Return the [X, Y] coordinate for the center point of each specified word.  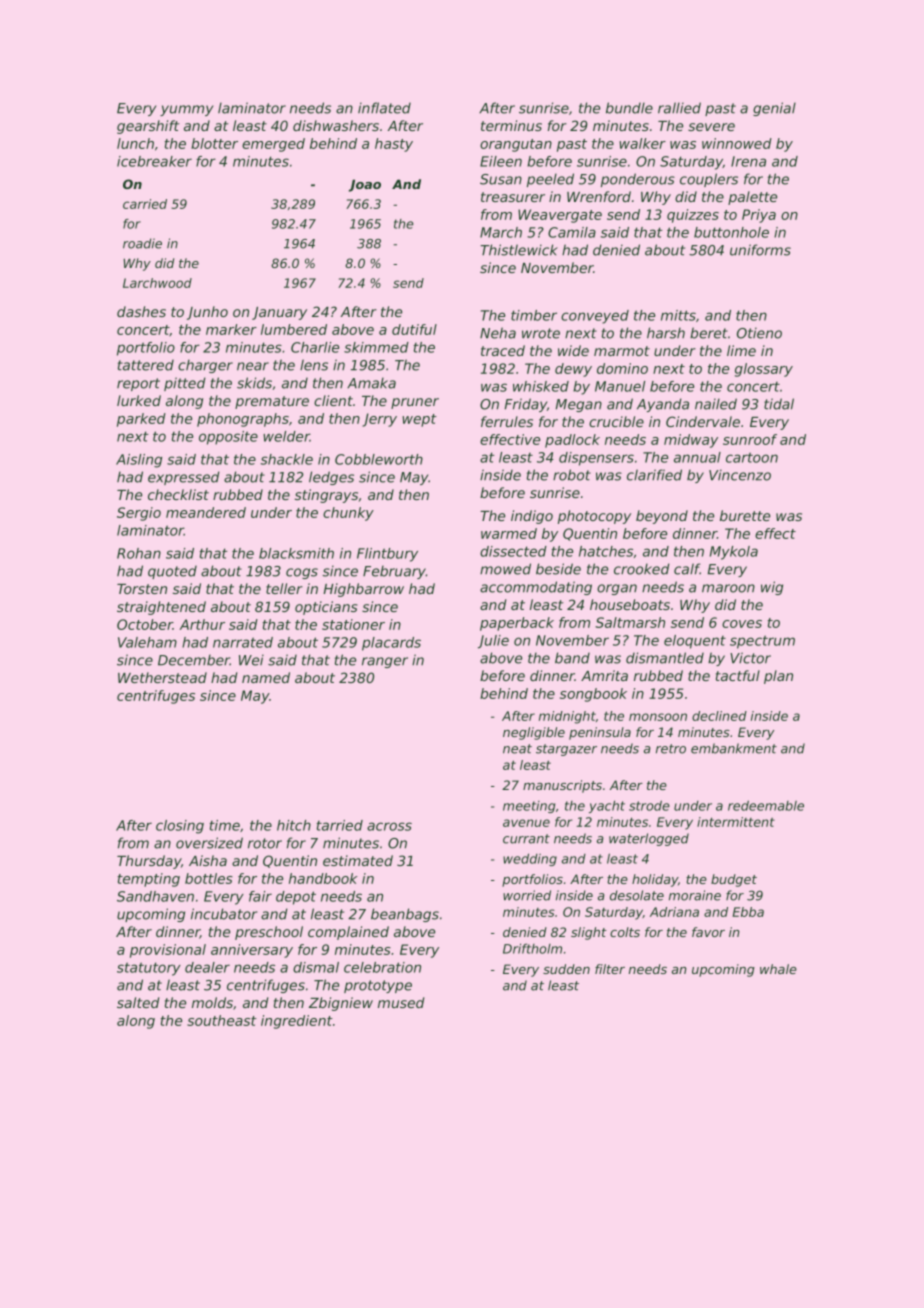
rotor [265, 843]
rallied [679, 108]
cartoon [752, 457]
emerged [273, 145]
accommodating [536, 588]
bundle [629, 108]
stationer [353, 624]
